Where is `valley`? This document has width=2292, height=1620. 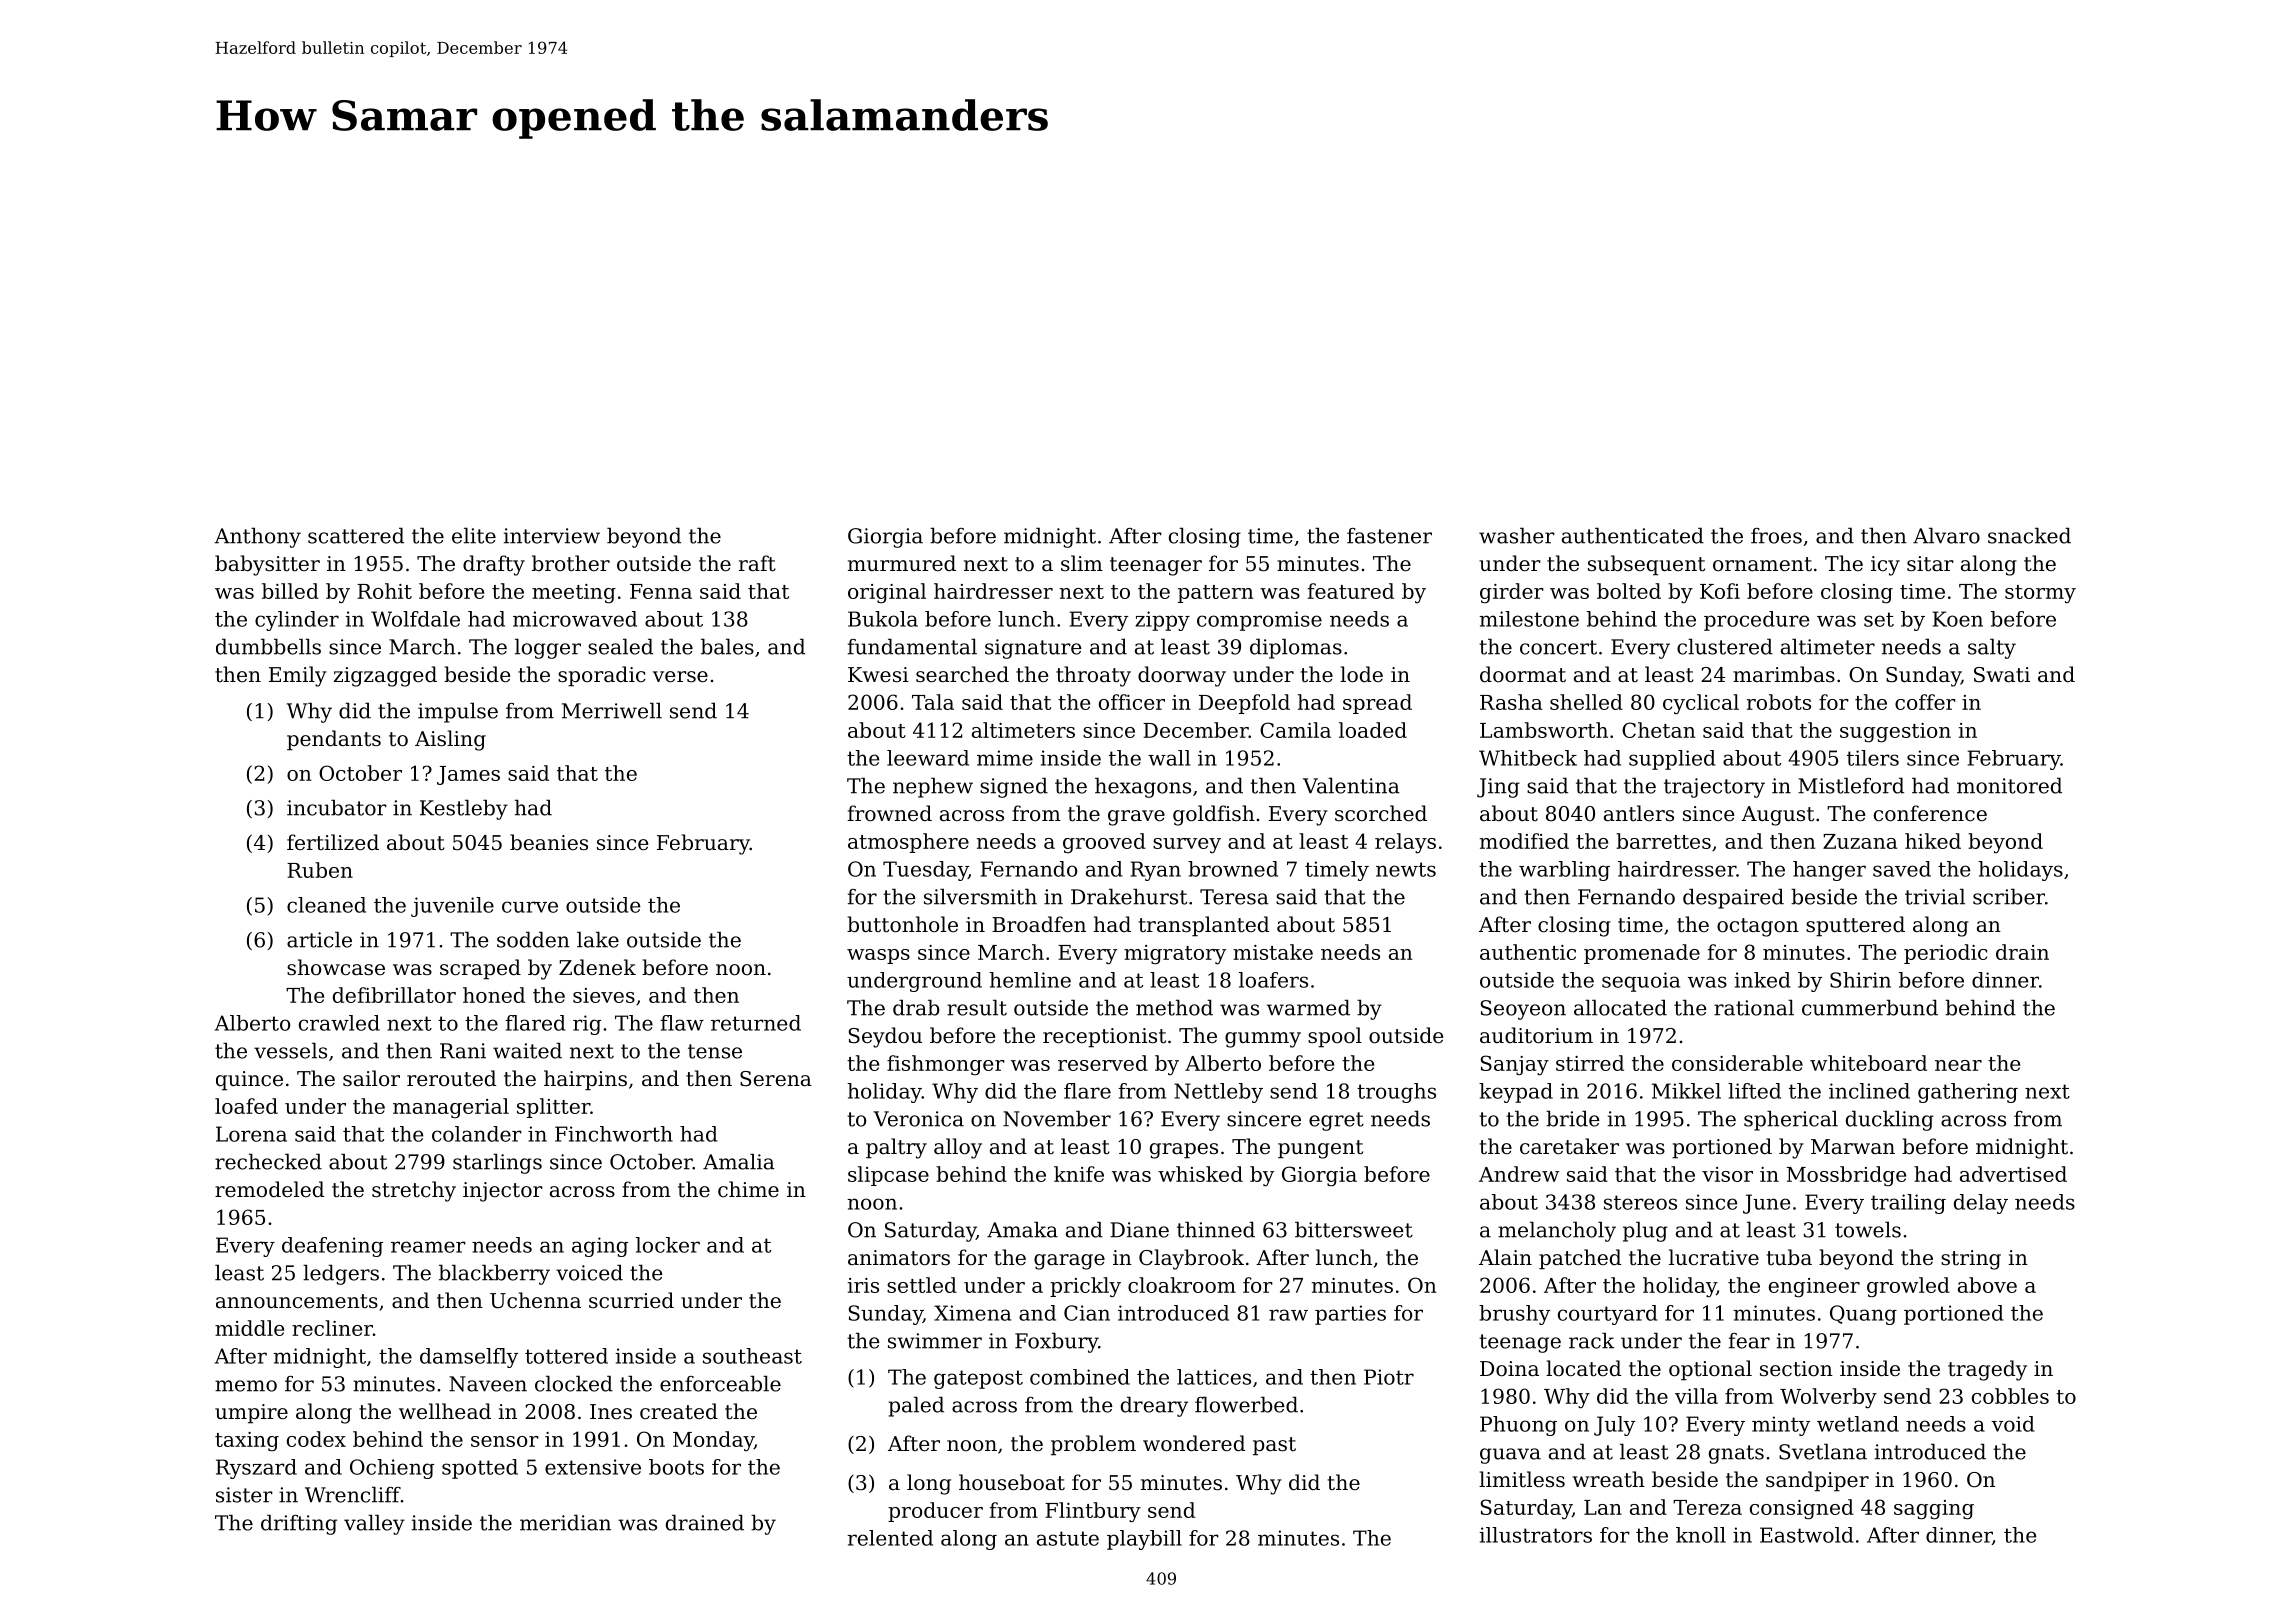
valley is located at coordinates (374, 1524).
